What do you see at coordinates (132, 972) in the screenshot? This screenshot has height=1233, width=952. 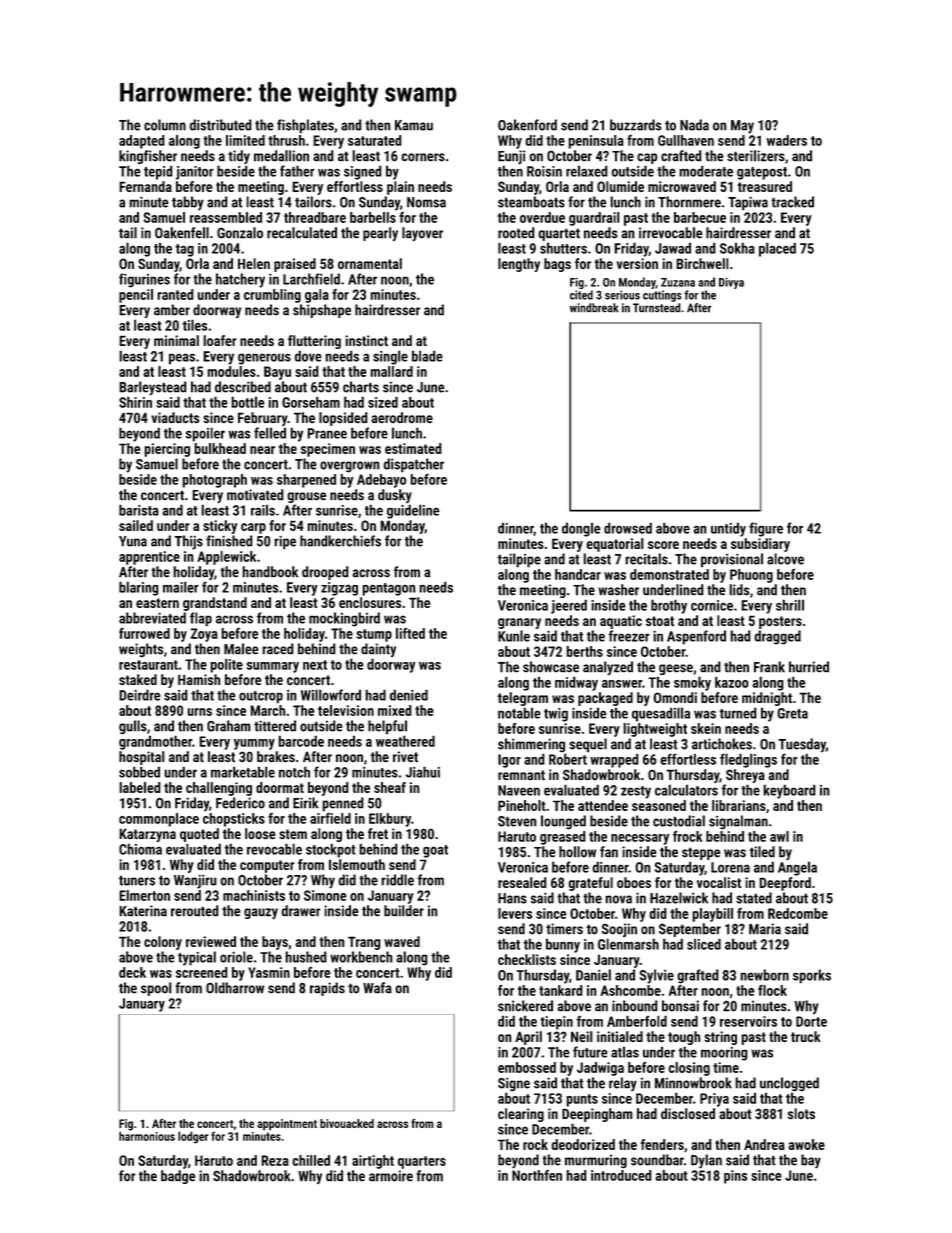 I see `deck` at bounding box center [132, 972].
